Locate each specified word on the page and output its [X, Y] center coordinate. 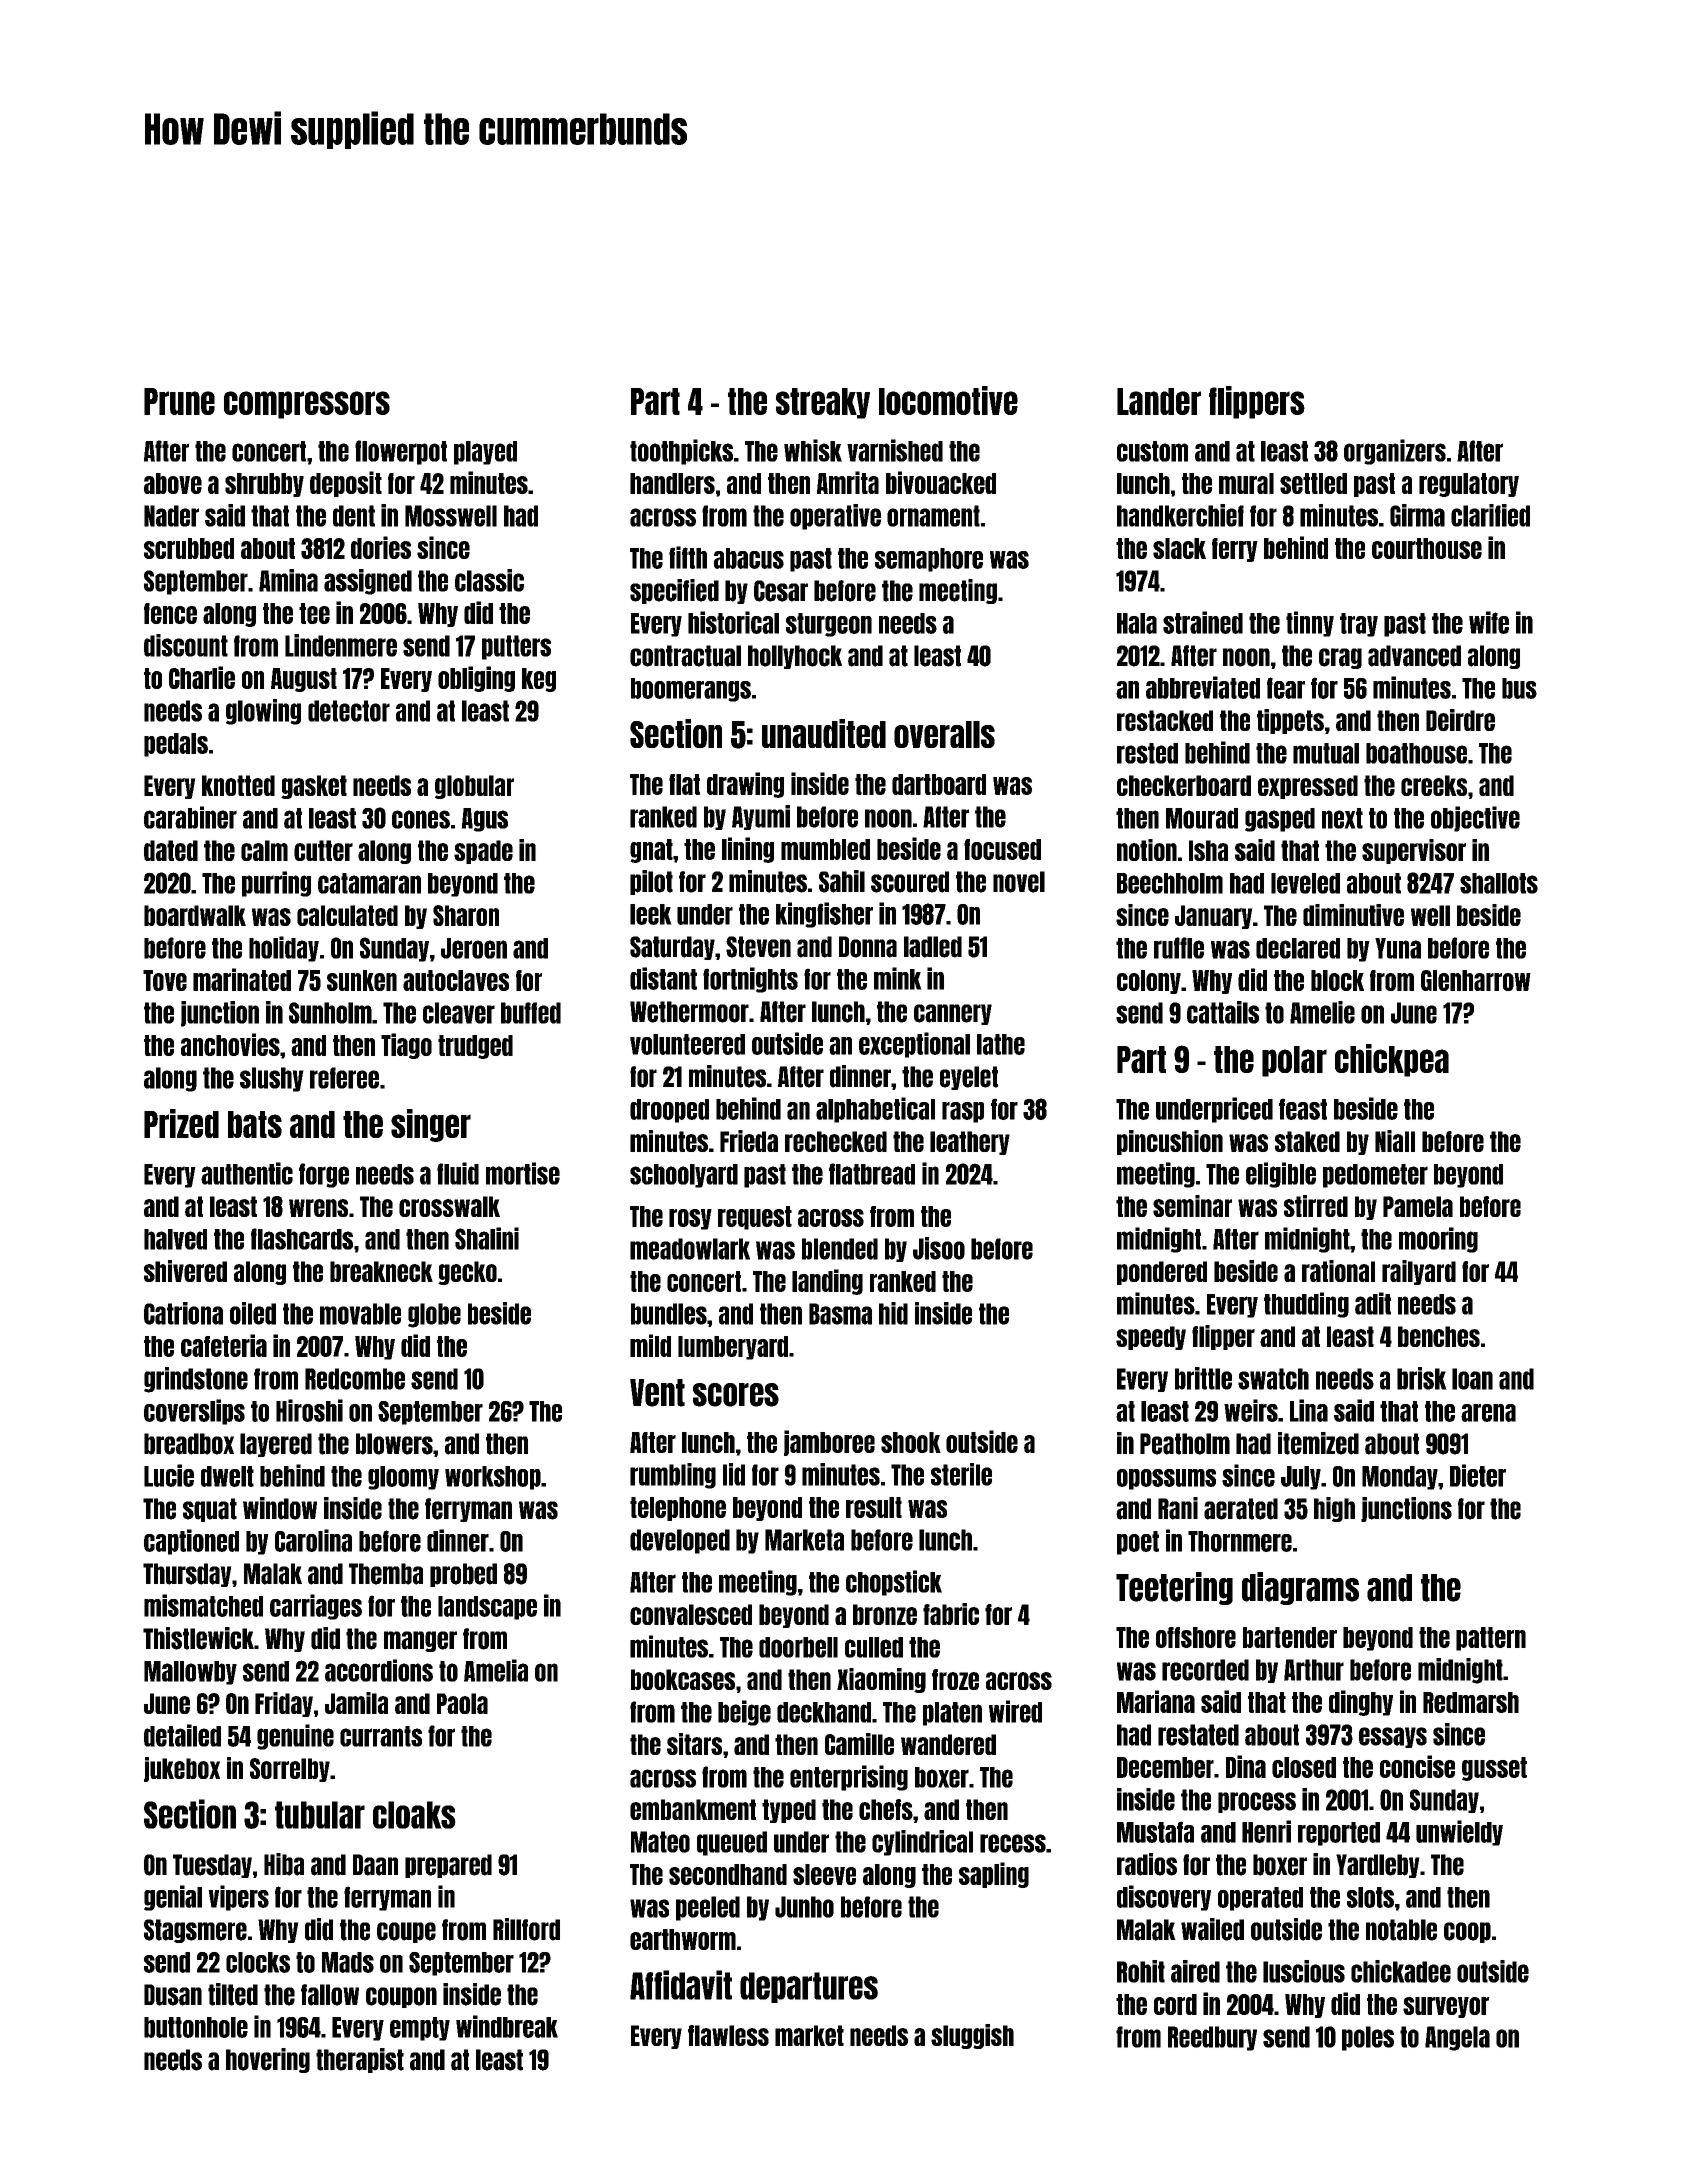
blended [840, 1249]
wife [1489, 622]
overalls [944, 734]
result [874, 1507]
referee [344, 1078]
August [304, 680]
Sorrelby [290, 1770]
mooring [1438, 1240]
